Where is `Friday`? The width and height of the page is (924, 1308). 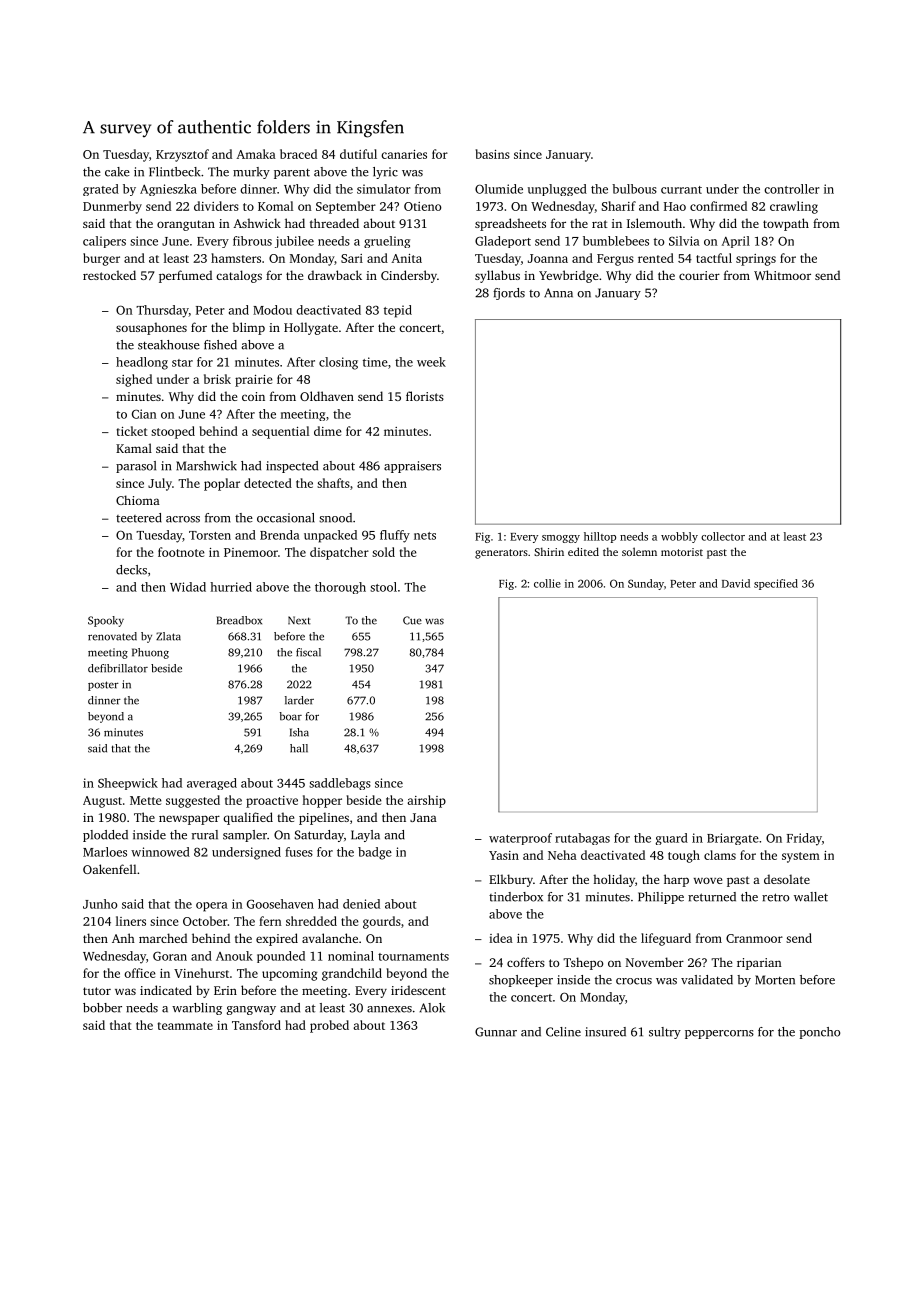 Friday is located at coordinates (804, 839).
